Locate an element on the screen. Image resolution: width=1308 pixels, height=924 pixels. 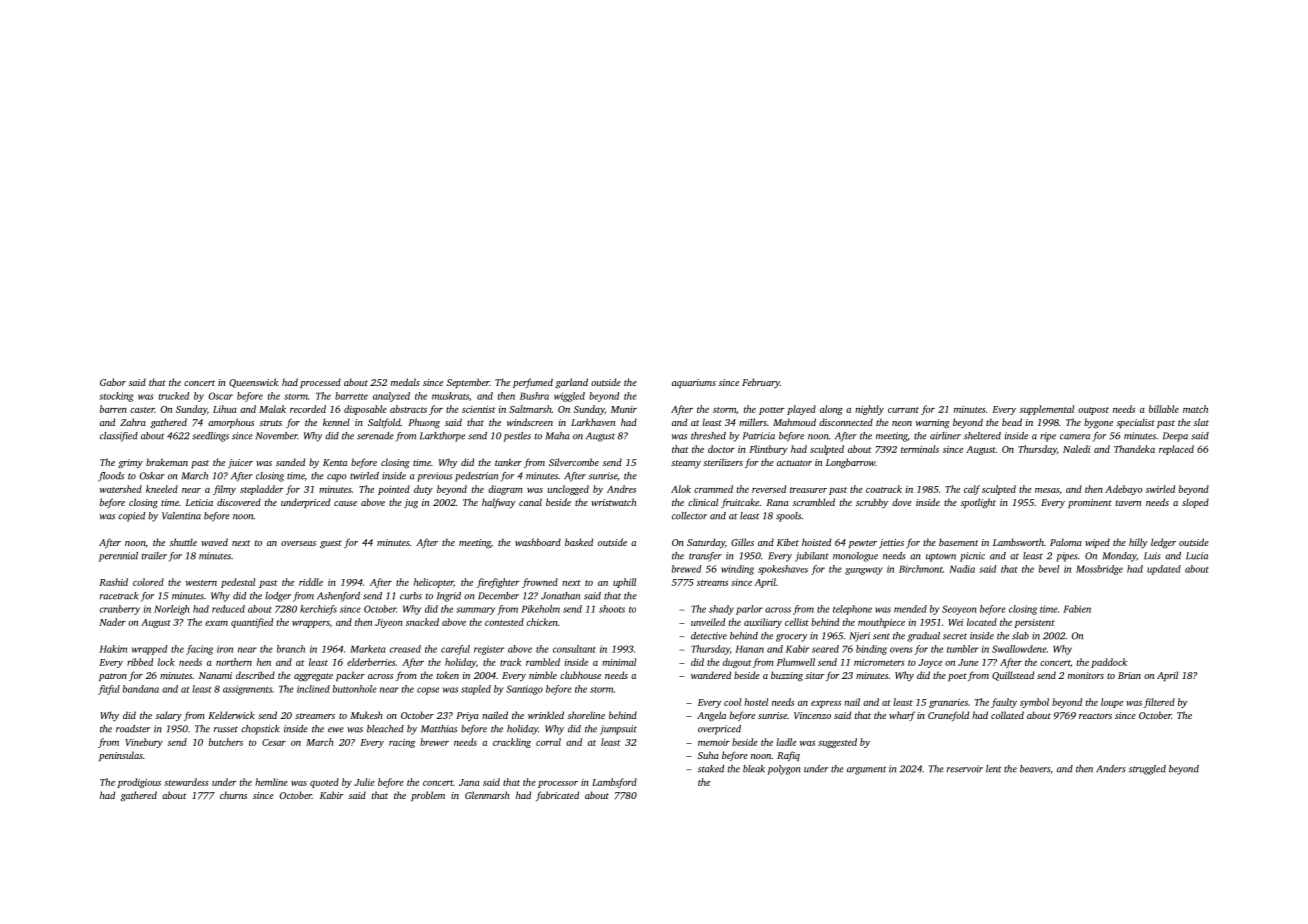
elderberries is located at coordinates (371, 662).
